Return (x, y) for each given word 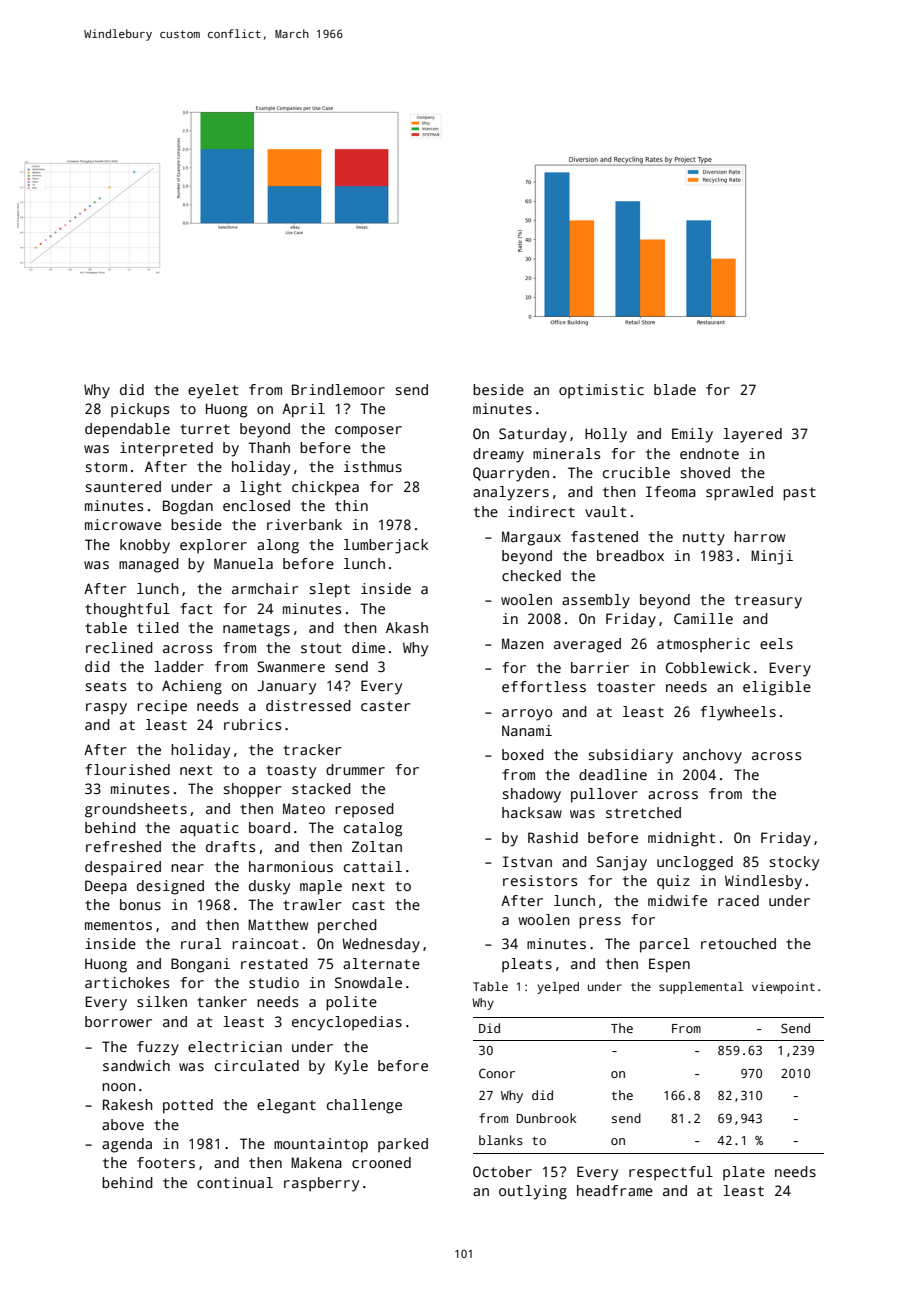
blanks (501, 1140)
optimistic (601, 391)
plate (744, 1173)
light (260, 488)
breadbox (630, 555)
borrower (118, 1021)
